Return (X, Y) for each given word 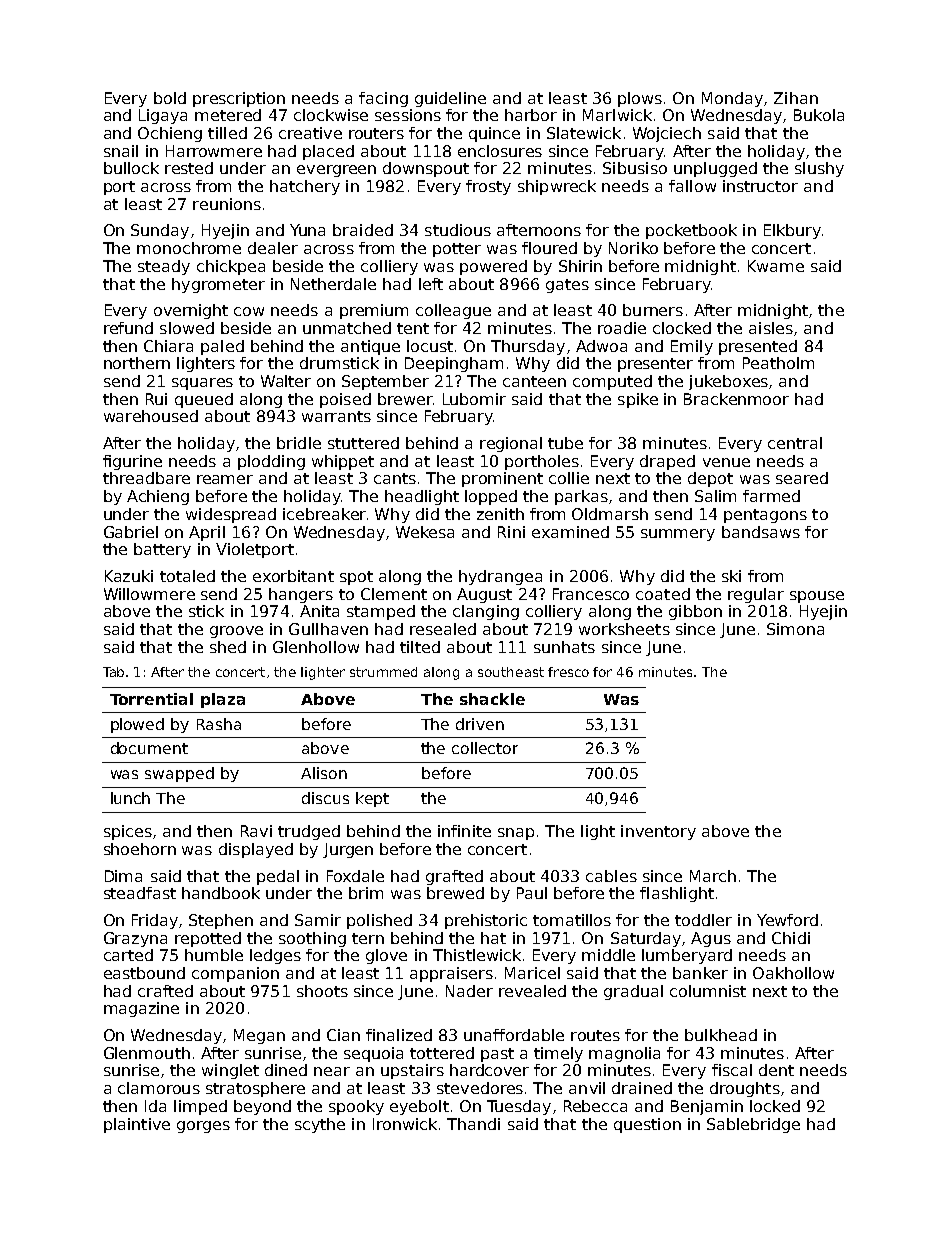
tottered (442, 1053)
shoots (322, 991)
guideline (450, 99)
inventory (658, 832)
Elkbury (792, 231)
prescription (239, 99)
